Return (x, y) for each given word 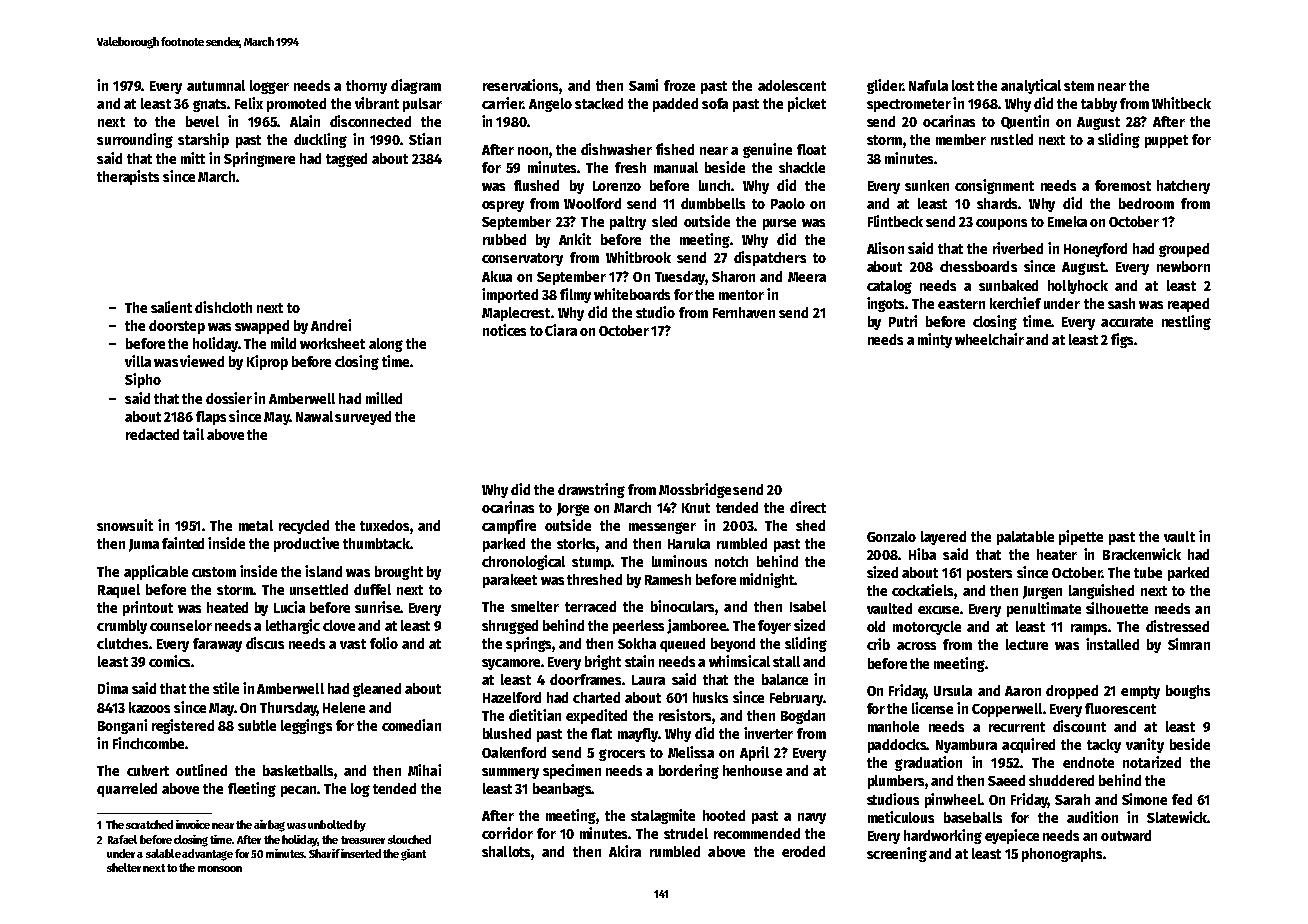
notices (504, 330)
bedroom (1146, 203)
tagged (346, 160)
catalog (889, 287)
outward (1126, 835)
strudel (686, 833)
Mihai (424, 770)
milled (384, 398)
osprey (503, 206)
